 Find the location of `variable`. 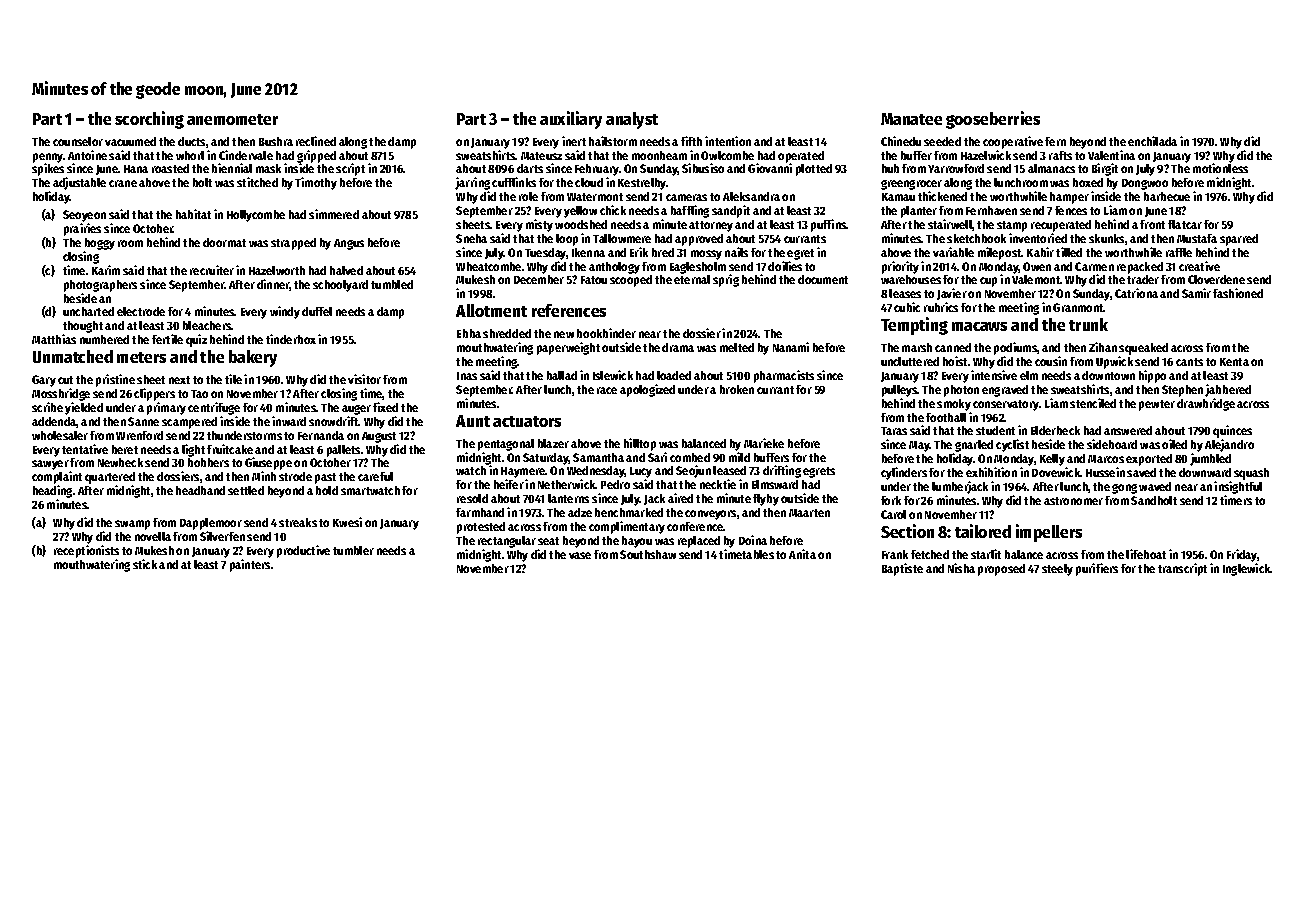

variable is located at coordinates (953, 252).
